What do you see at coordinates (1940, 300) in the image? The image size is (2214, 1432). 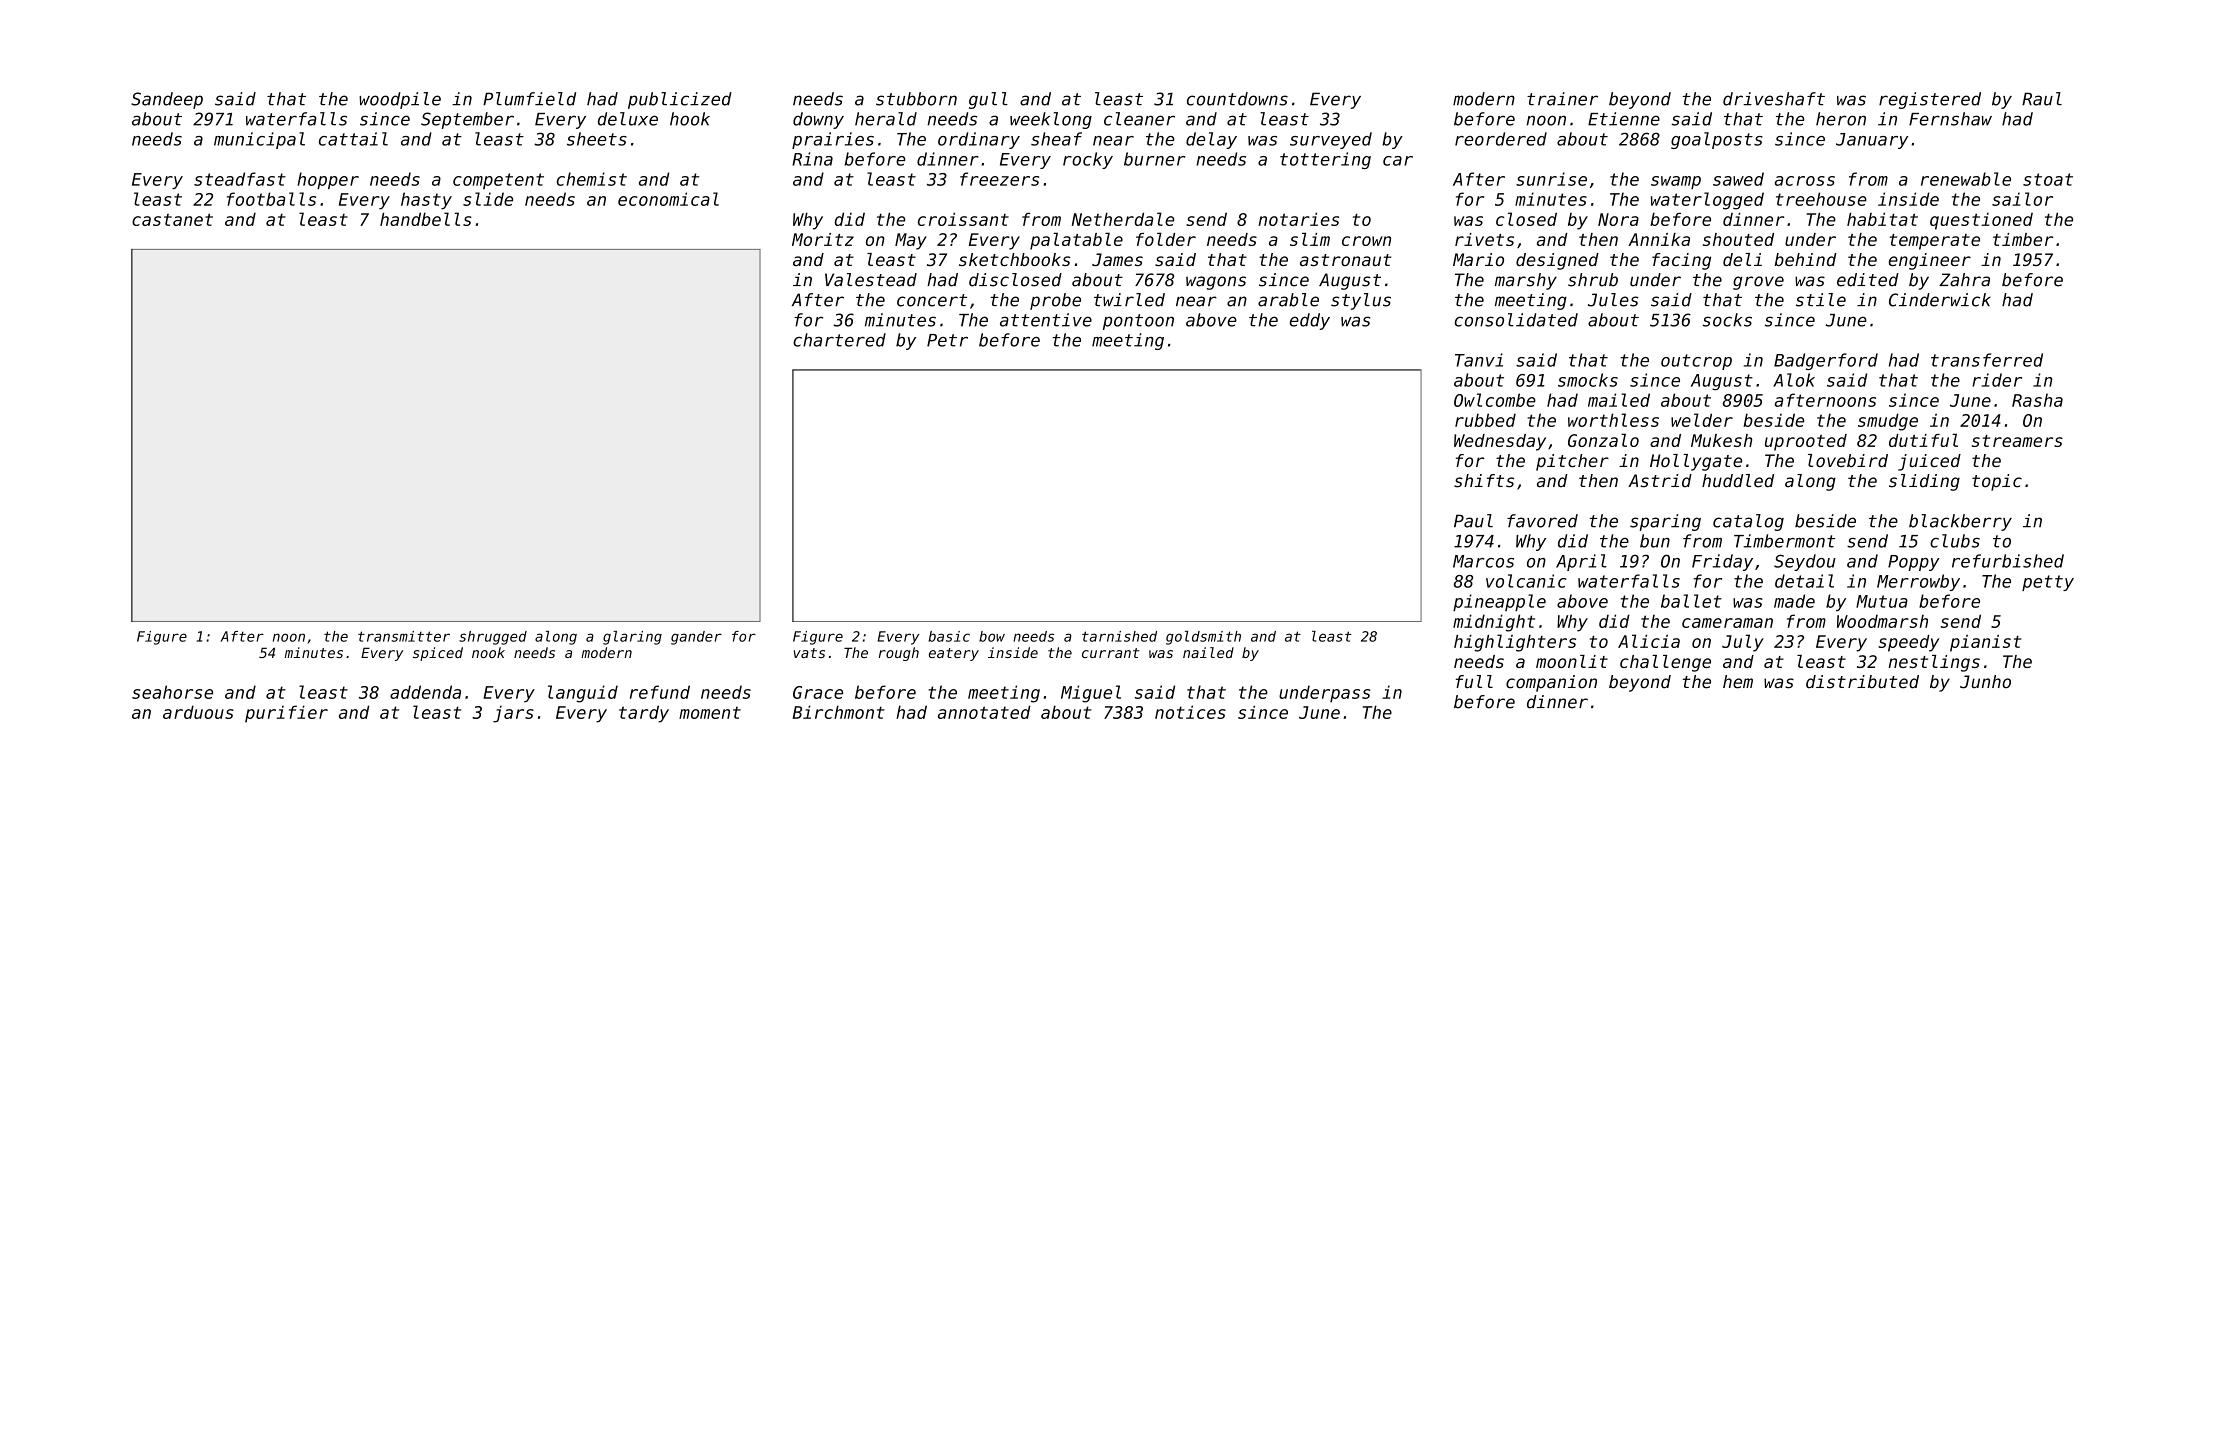 I see `Cinderwick` at bounding box center [1940, 300].
